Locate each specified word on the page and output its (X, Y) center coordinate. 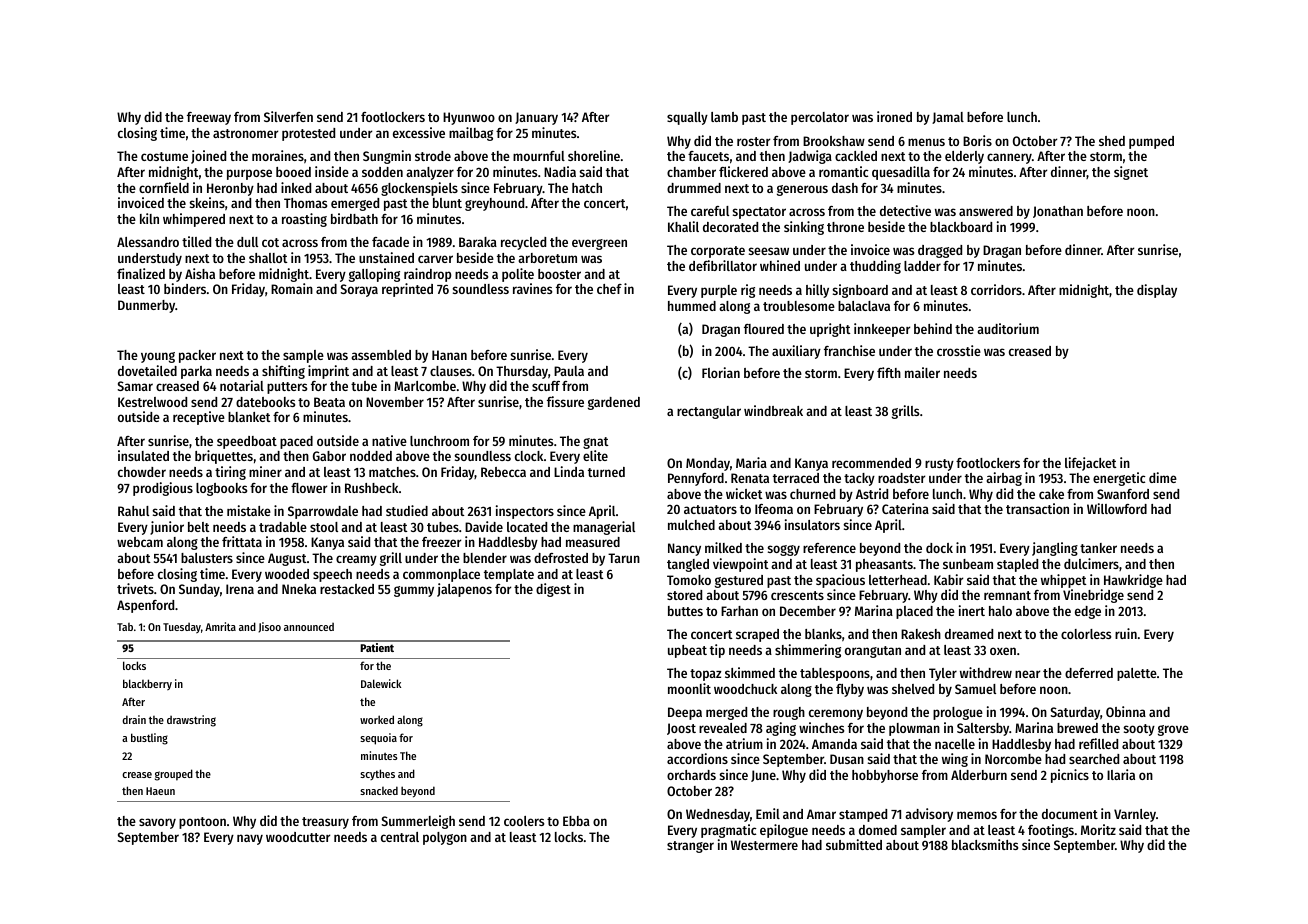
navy (250, 839)
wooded (287, 574)
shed (1112, 141)
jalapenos (464, 590)
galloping (374, 275)
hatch (587, 188)
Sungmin (387, 157)
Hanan (449, 355)
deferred (1089, 673)
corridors (996, 289)
